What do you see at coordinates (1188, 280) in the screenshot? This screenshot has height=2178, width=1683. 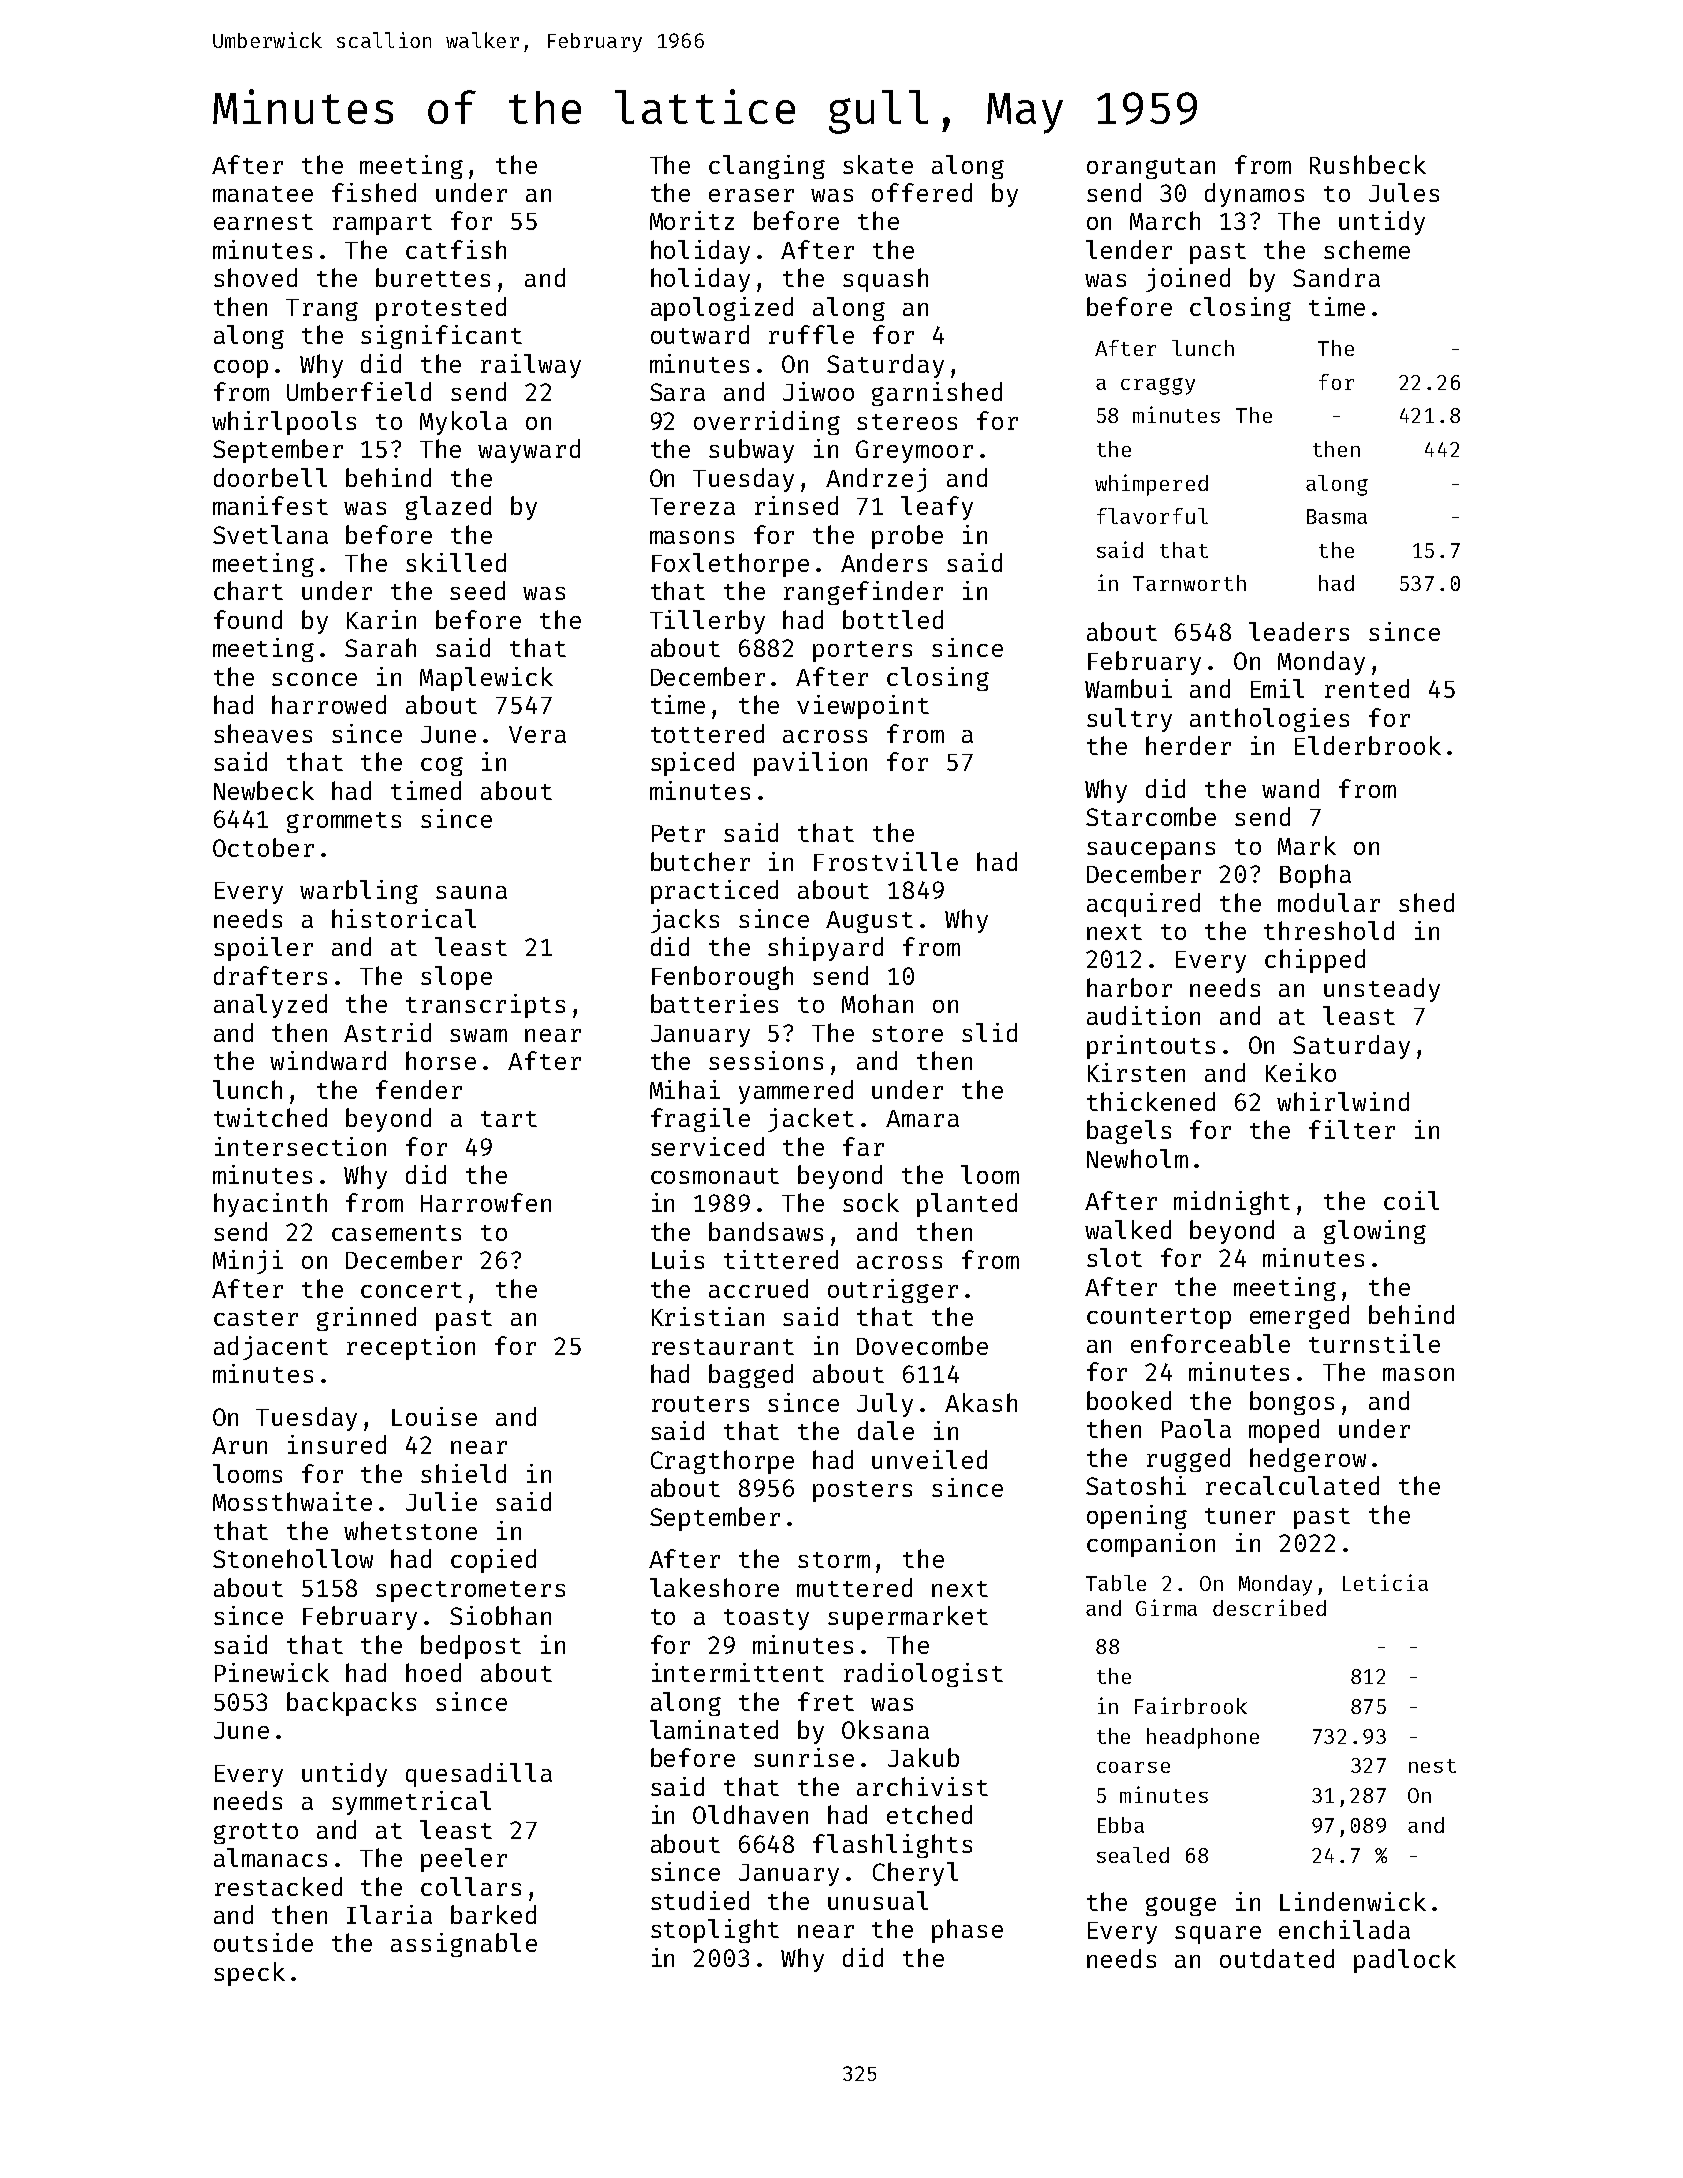 I see `joined` at bounding box center [1188, 280].
